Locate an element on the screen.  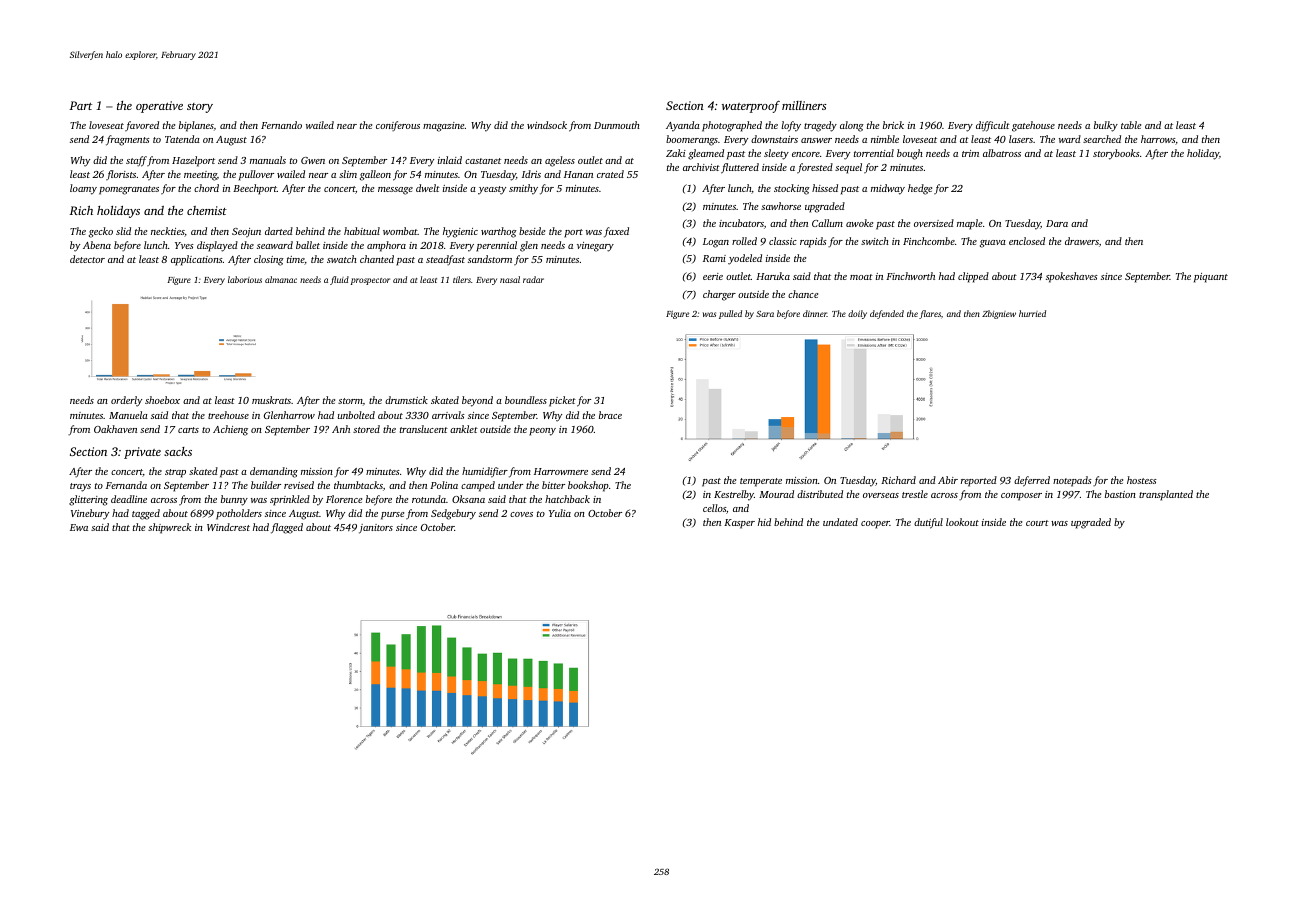
janitors is located at coordinates (376, 529).
